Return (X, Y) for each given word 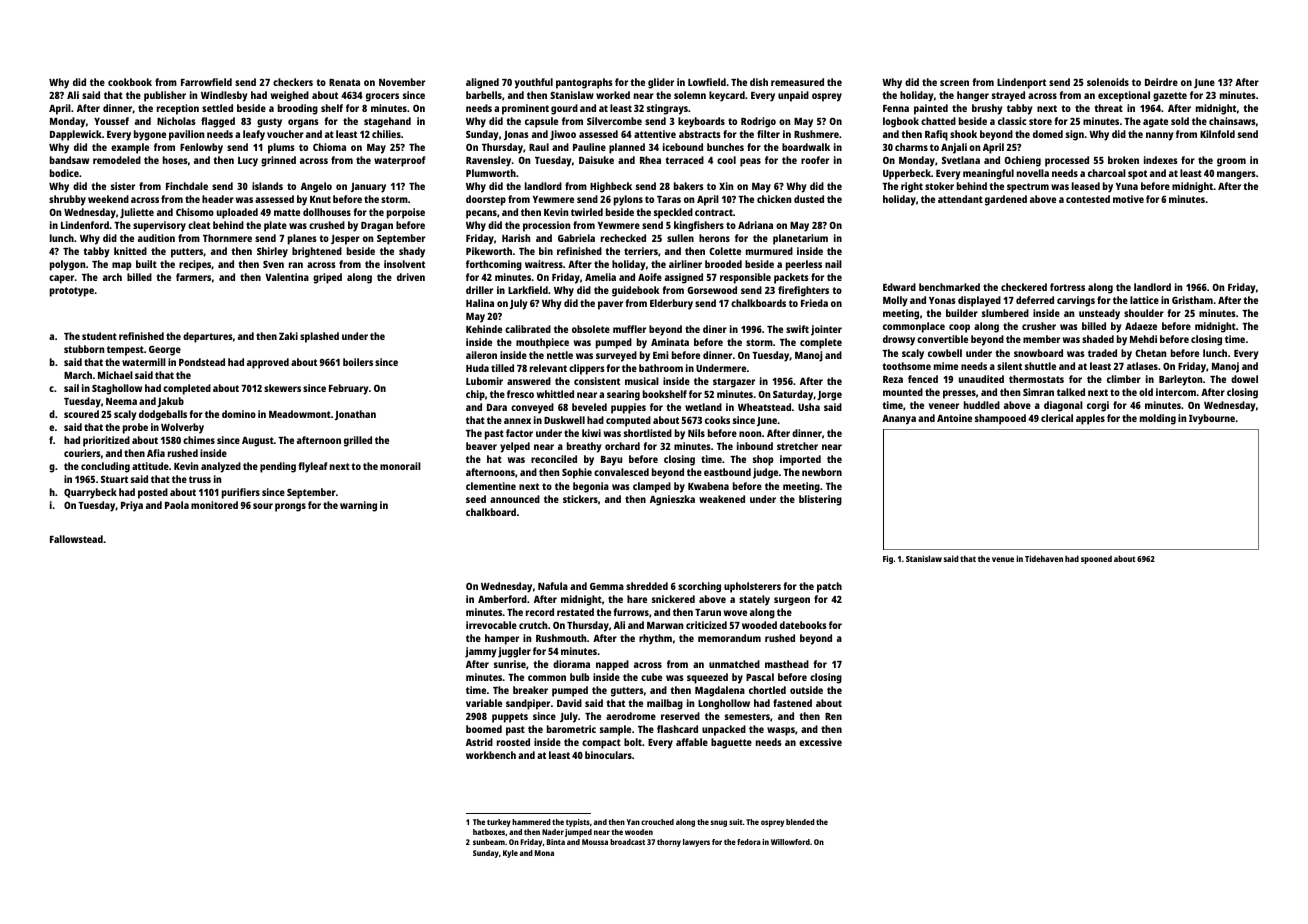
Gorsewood (712, 290)
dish (759, 82)
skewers (282, 388)
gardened (1006, 200)
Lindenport (1021, 83)
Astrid (479, 742)
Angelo (316, 187)
